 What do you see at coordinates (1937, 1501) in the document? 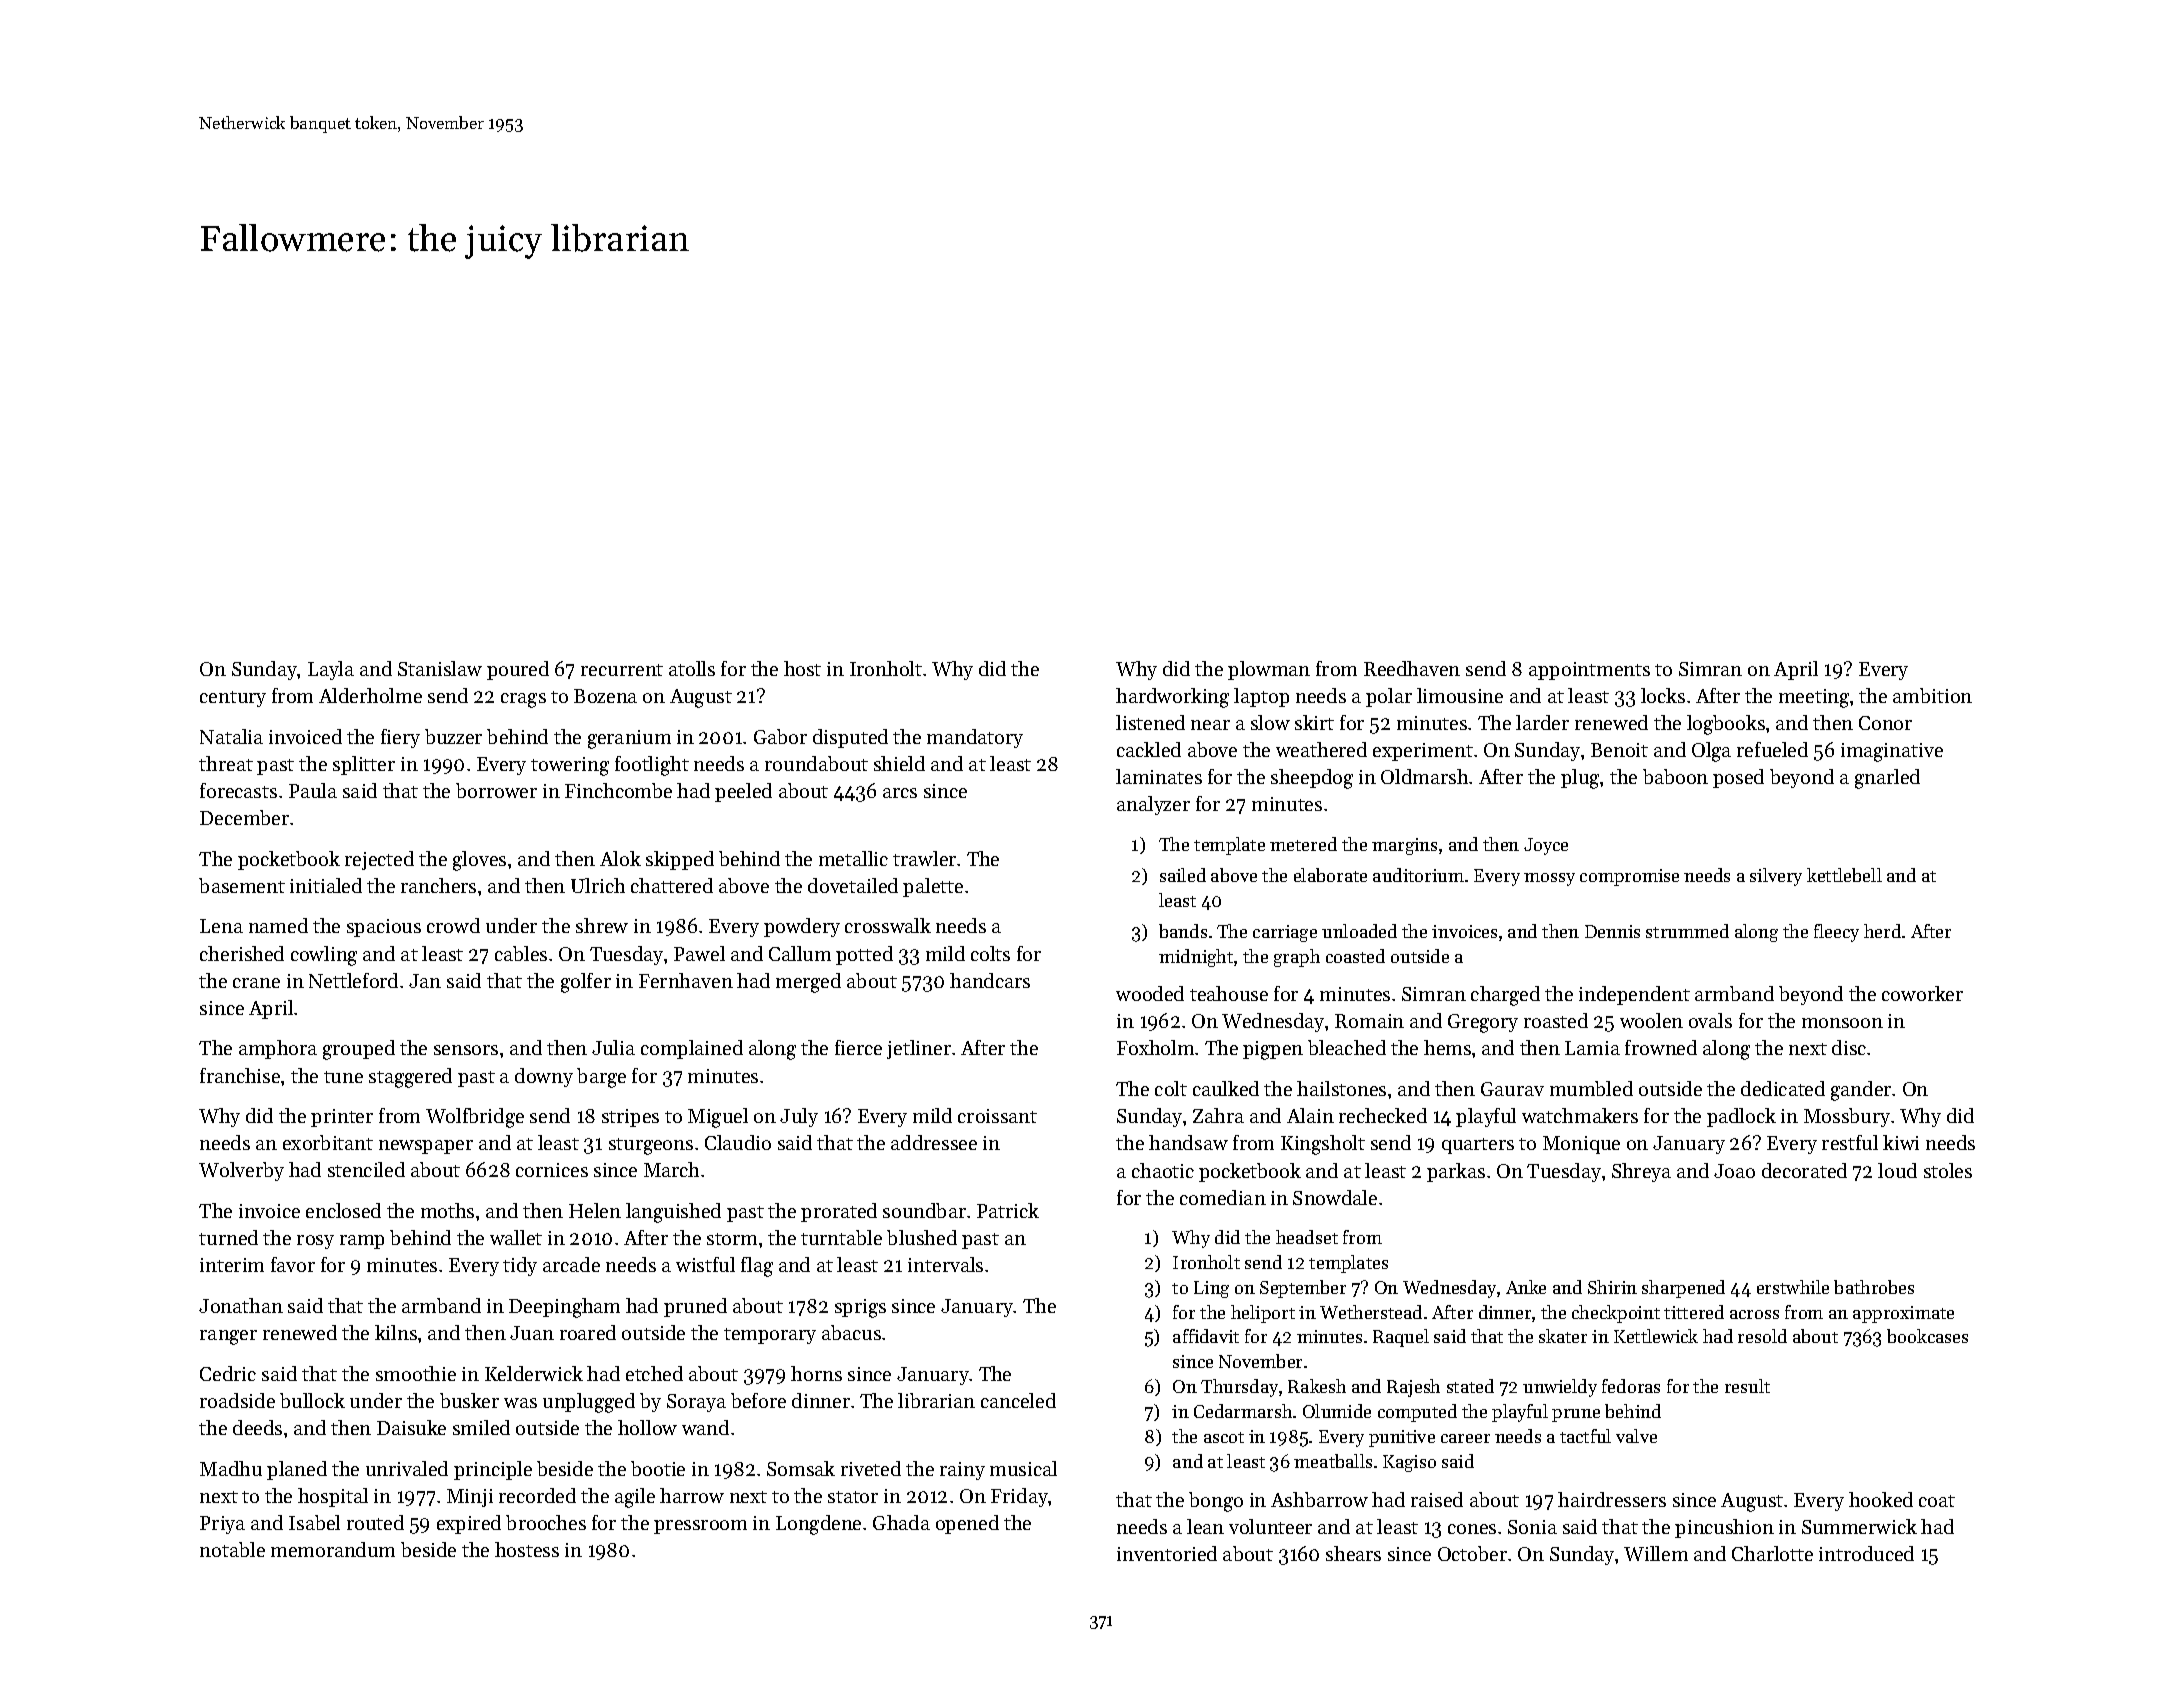
I see `coat` at bounding box center [1937, 1501].
